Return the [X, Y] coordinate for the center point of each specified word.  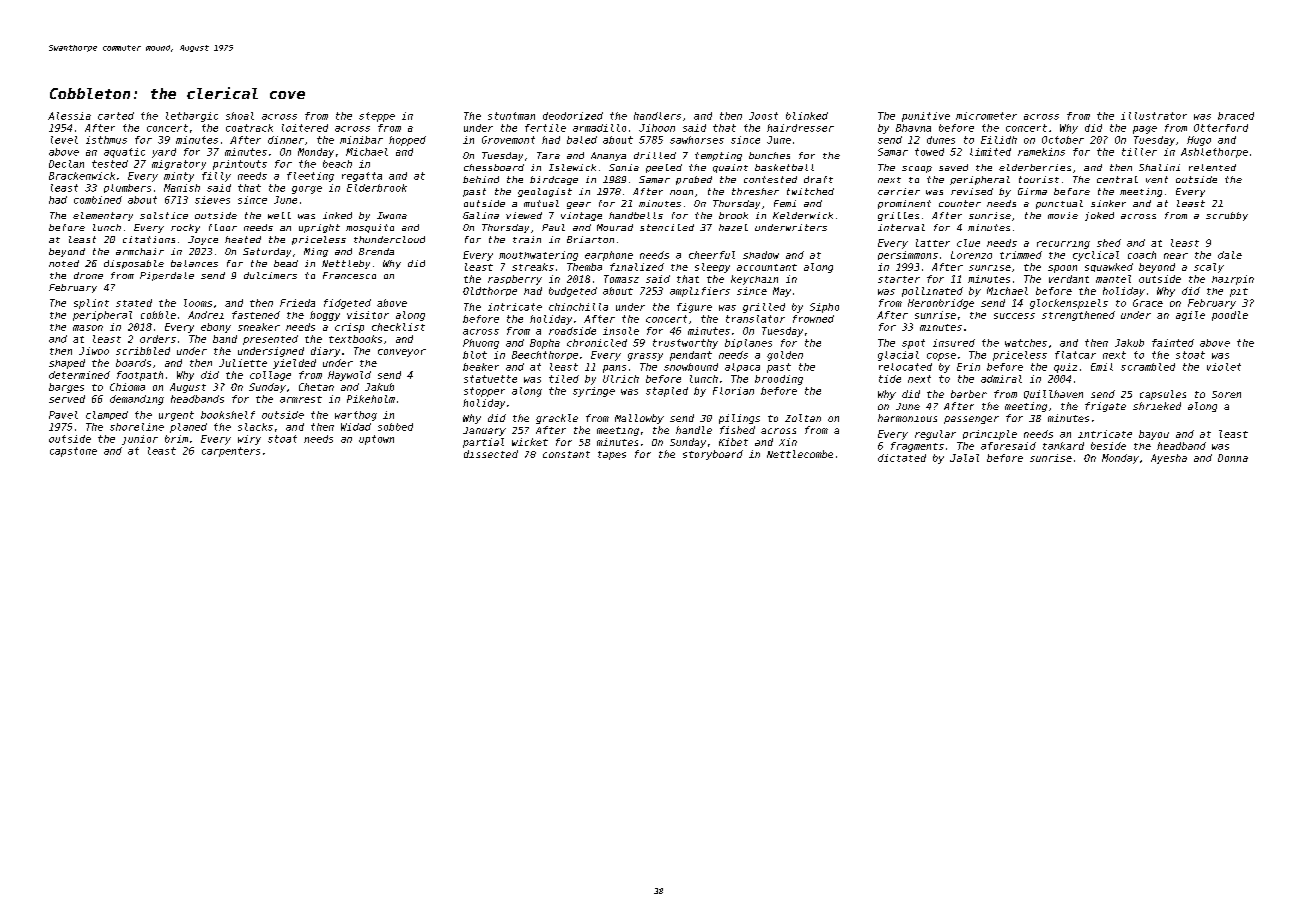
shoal [240, 116]
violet [1224, 367]
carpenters [231, 452]
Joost [763, 116]
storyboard [713, 455]
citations [149, 239]
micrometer [986, 116]
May [782, 292]
